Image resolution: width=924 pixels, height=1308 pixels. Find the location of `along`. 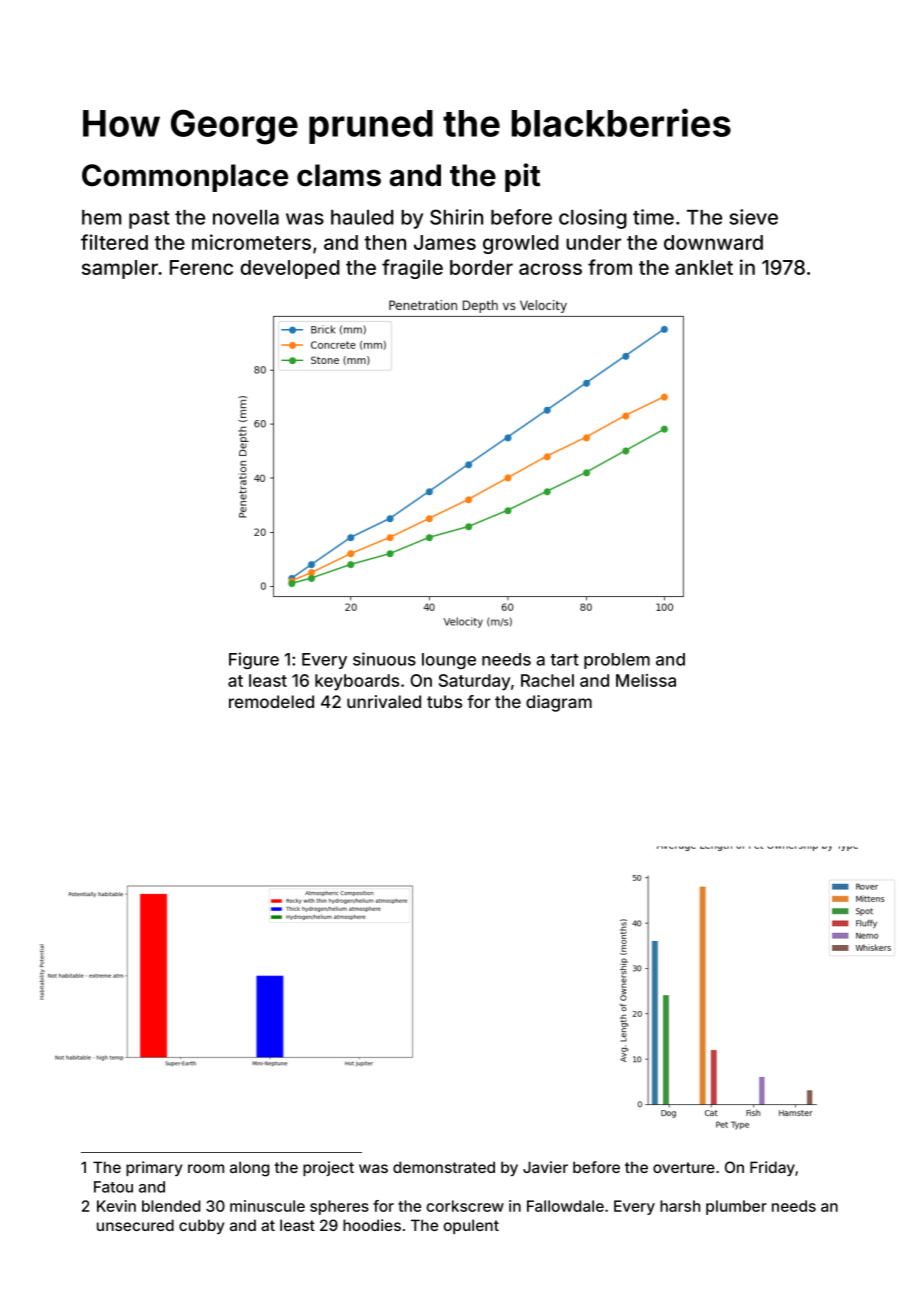

along is located at coordinates (250, 1169).
